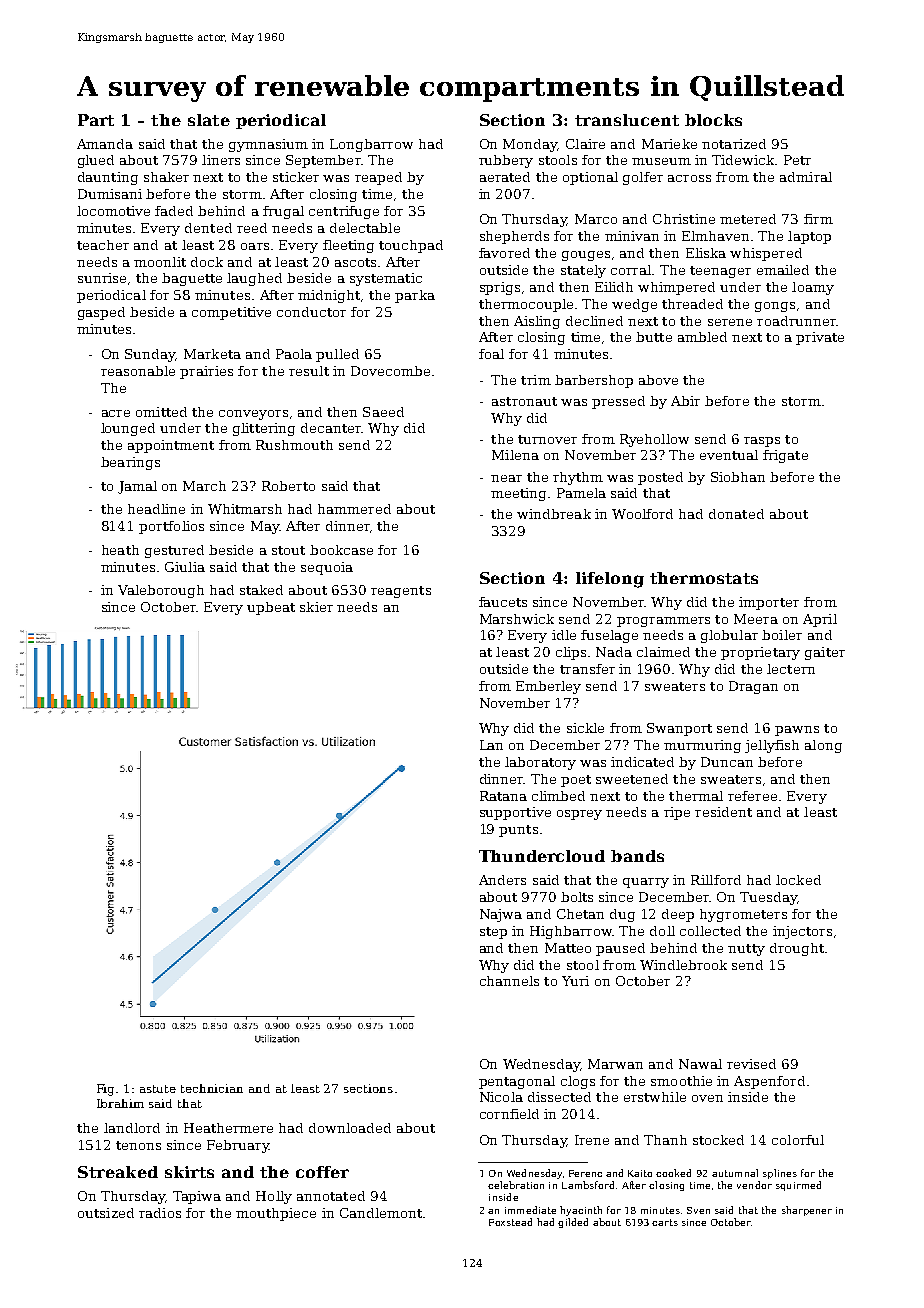 This page has width=924, height=1308. Describe the element at coordinates (713, 120) in the page. I see `blocks` at that location.
